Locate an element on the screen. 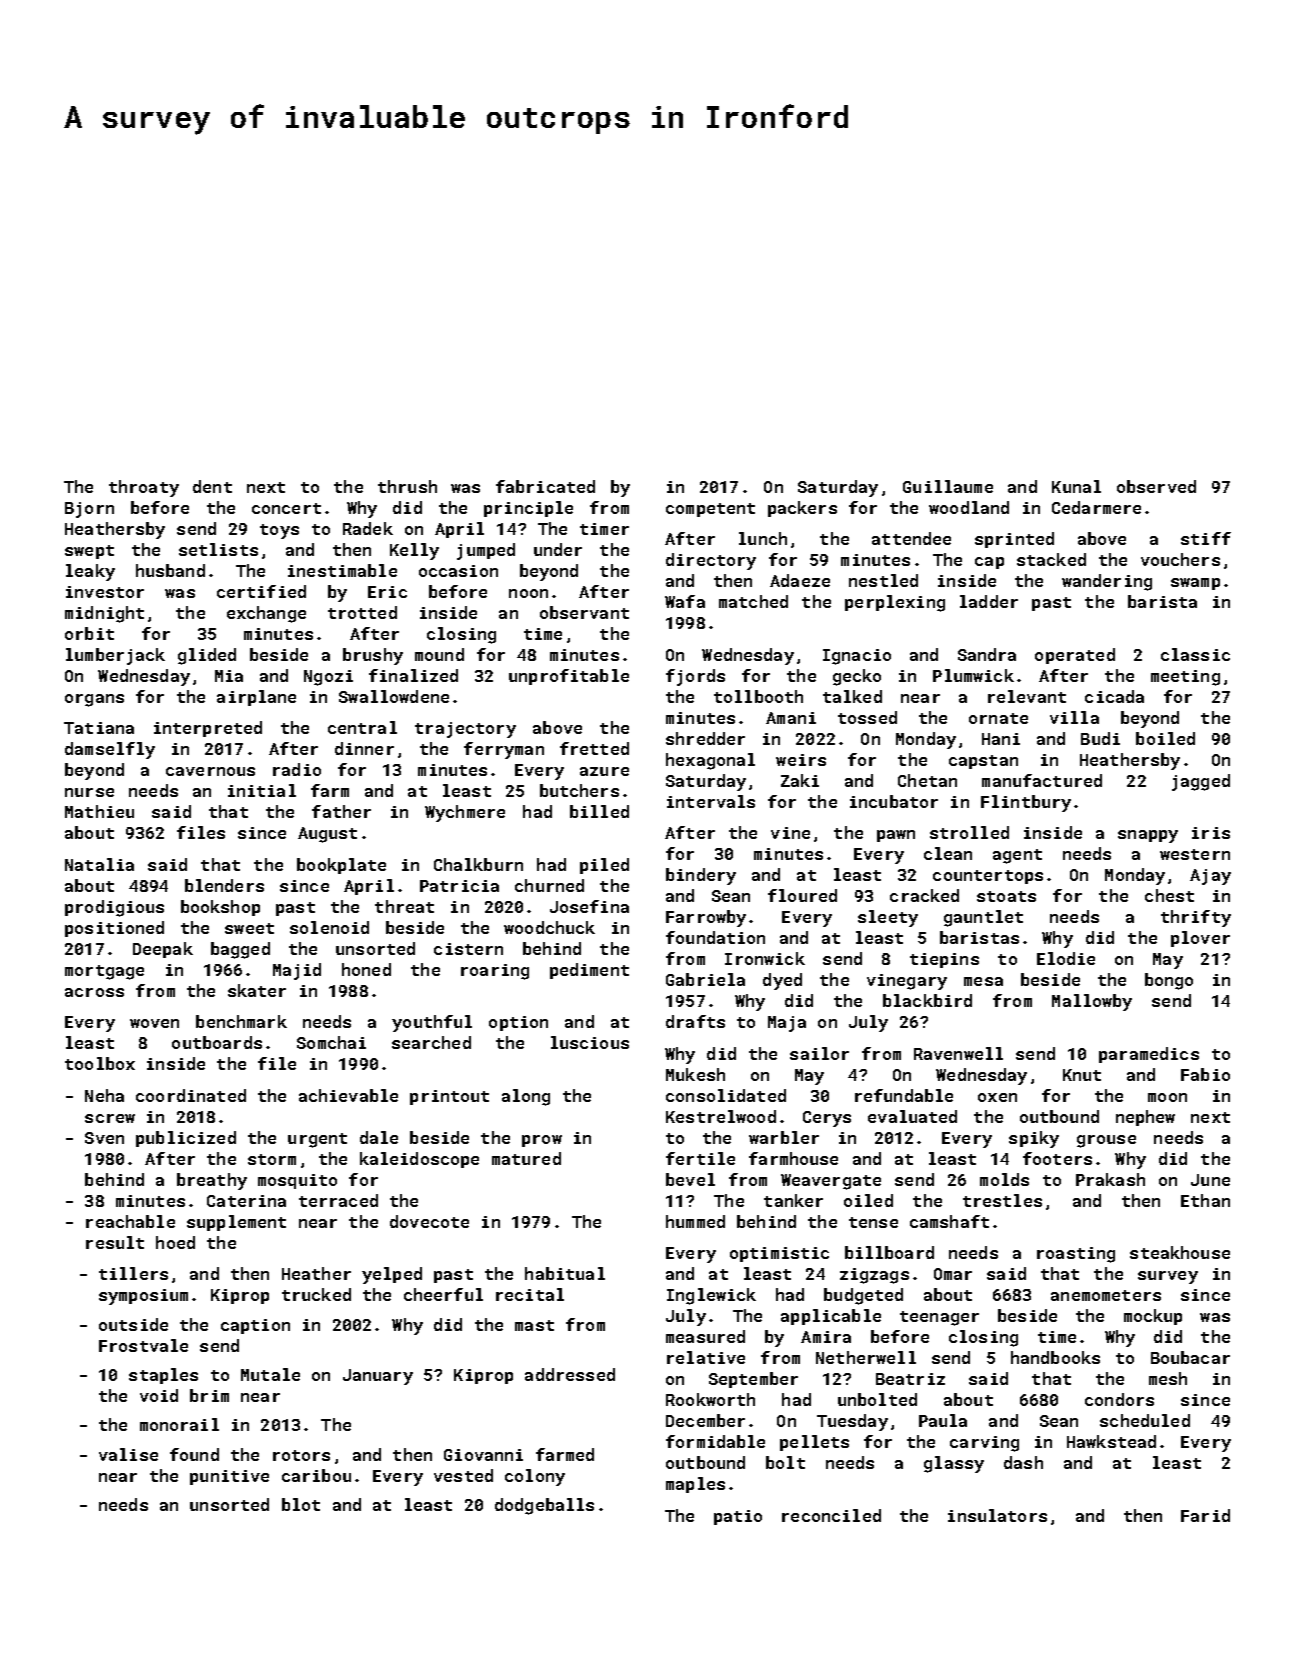 This screenshot has width=1295, height=1676. tanker is located at coordinates (793, 1200).
